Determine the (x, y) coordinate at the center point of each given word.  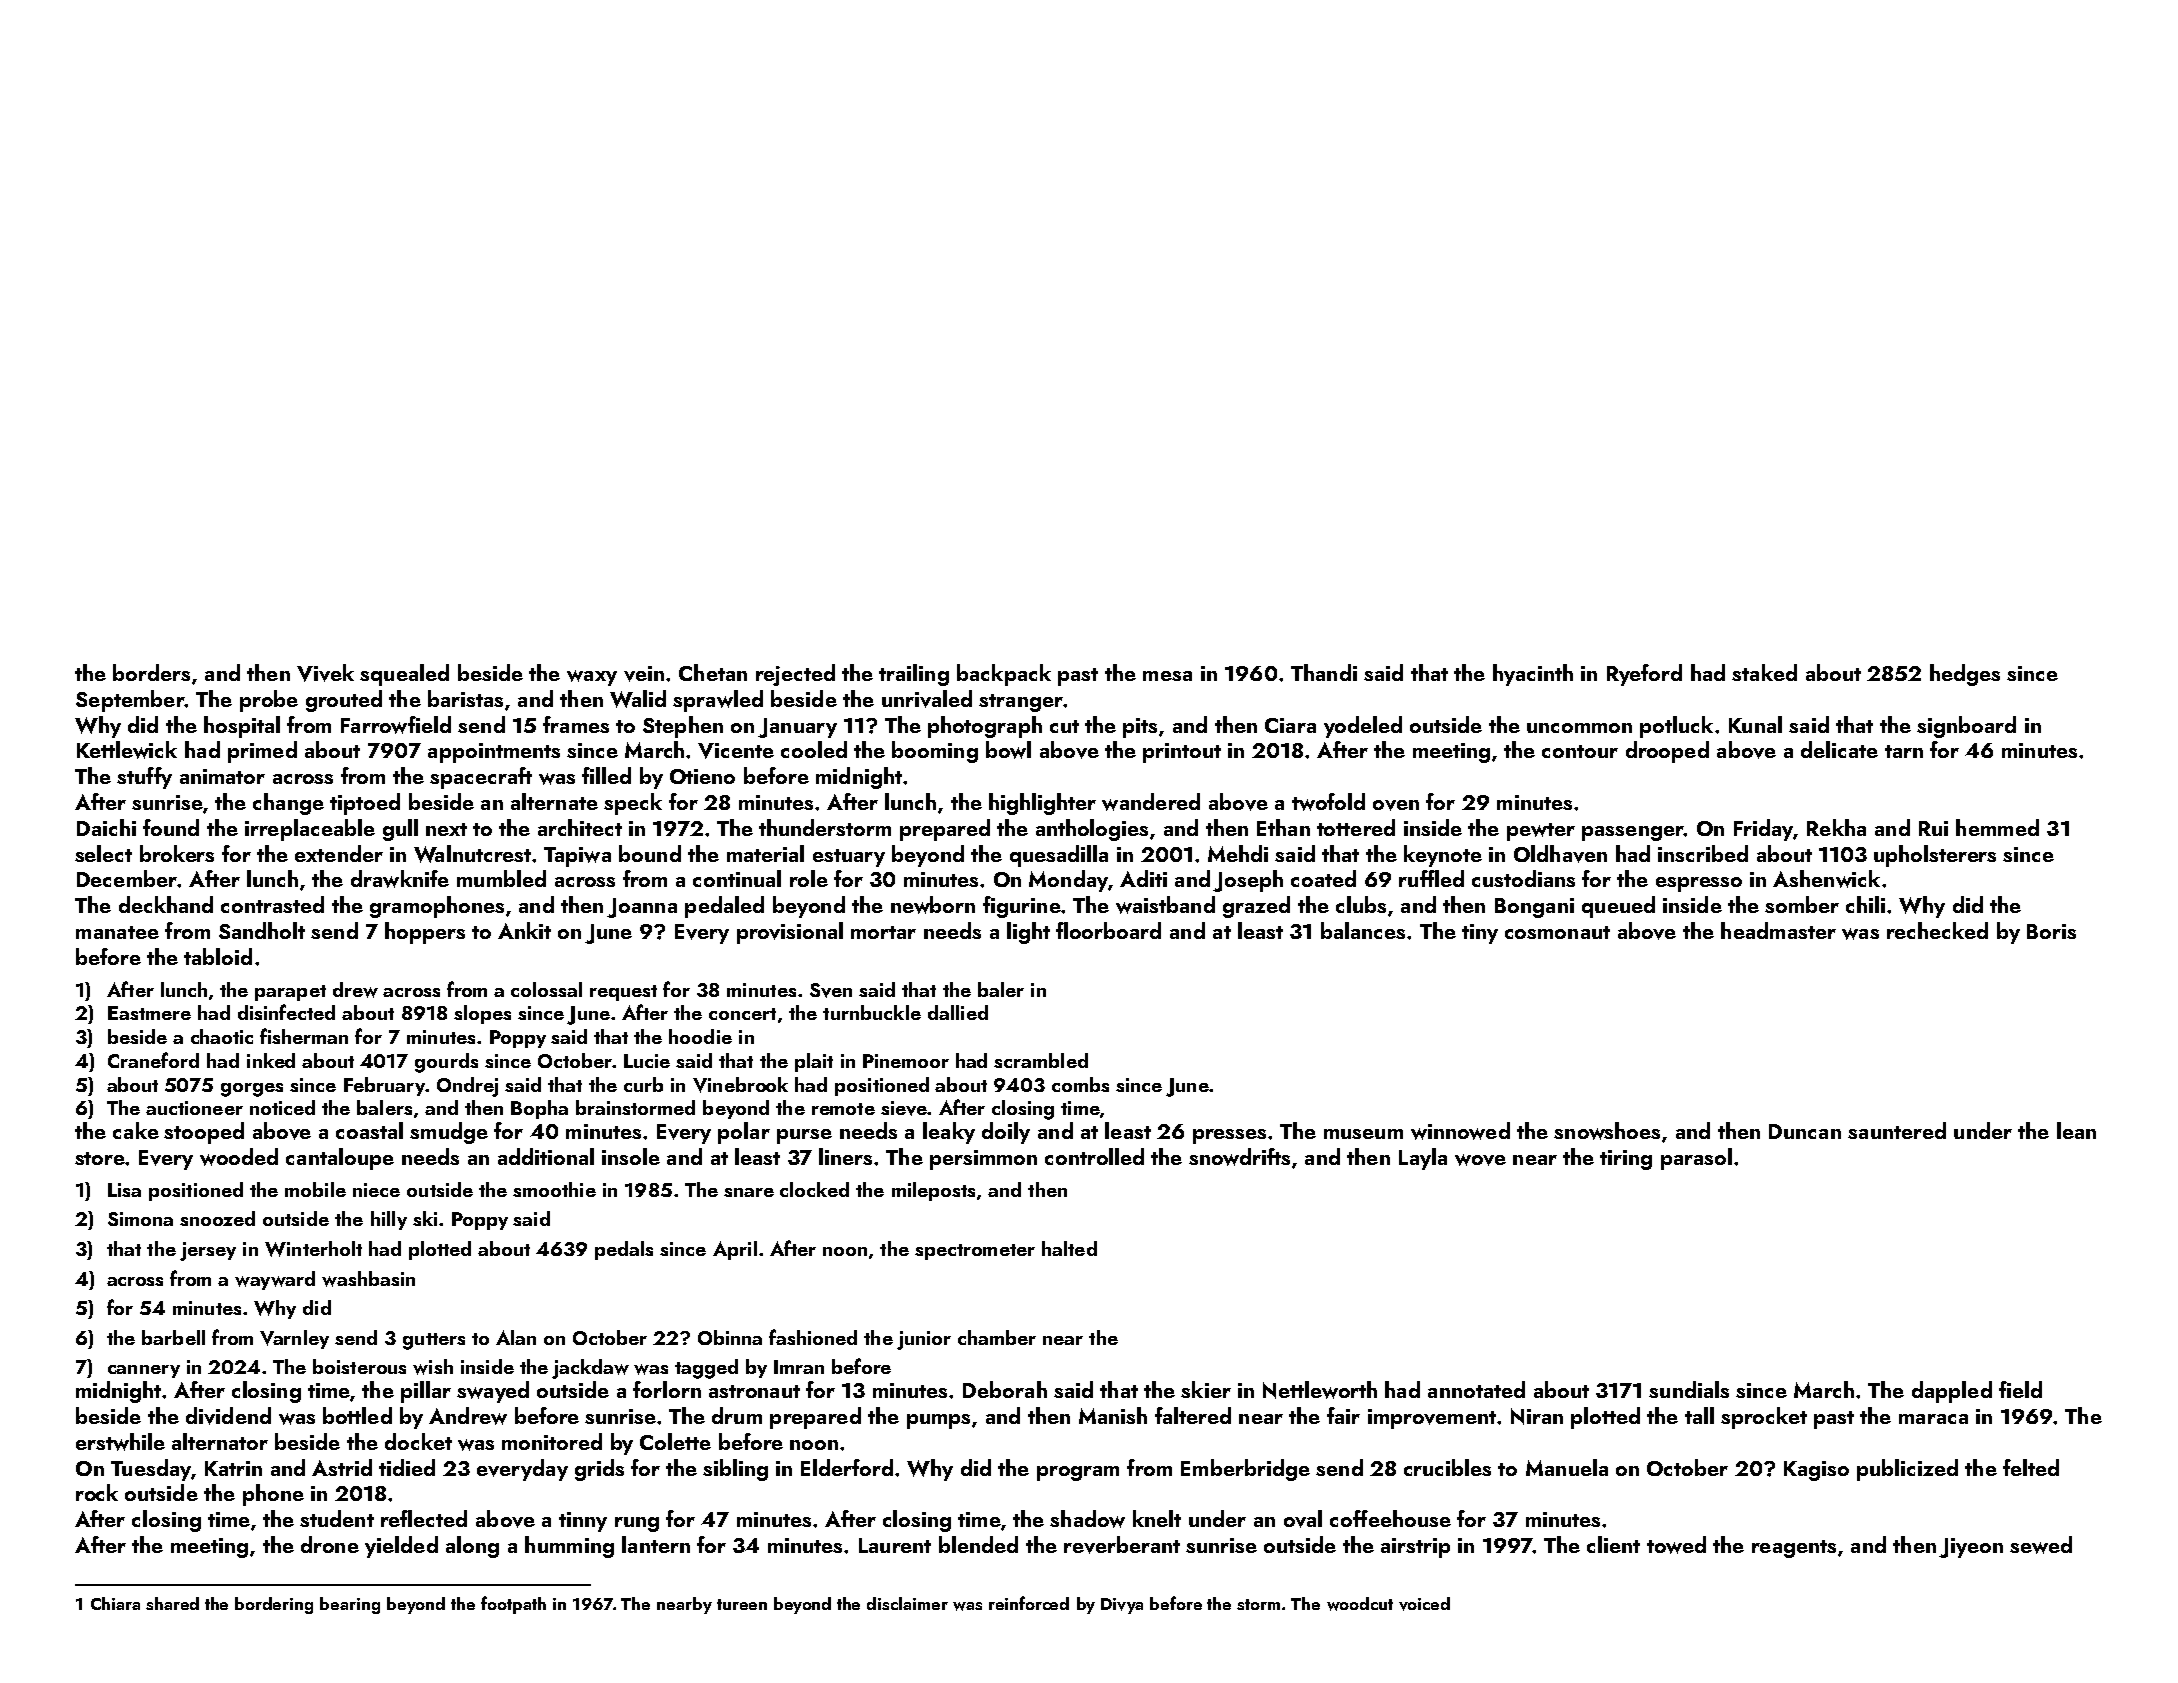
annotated (1476, 1389)
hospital (242, 727)
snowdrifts (1239, 1157)
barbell (173, 1337)
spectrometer (975, 1252)
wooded (239, 1157)
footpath (513, 1605)
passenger (1633, 833)
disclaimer (907, 1603)
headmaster (1778, 930)
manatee (117, 932)
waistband (1165, 905)
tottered (1356, 827)
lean (2076, 1130)
